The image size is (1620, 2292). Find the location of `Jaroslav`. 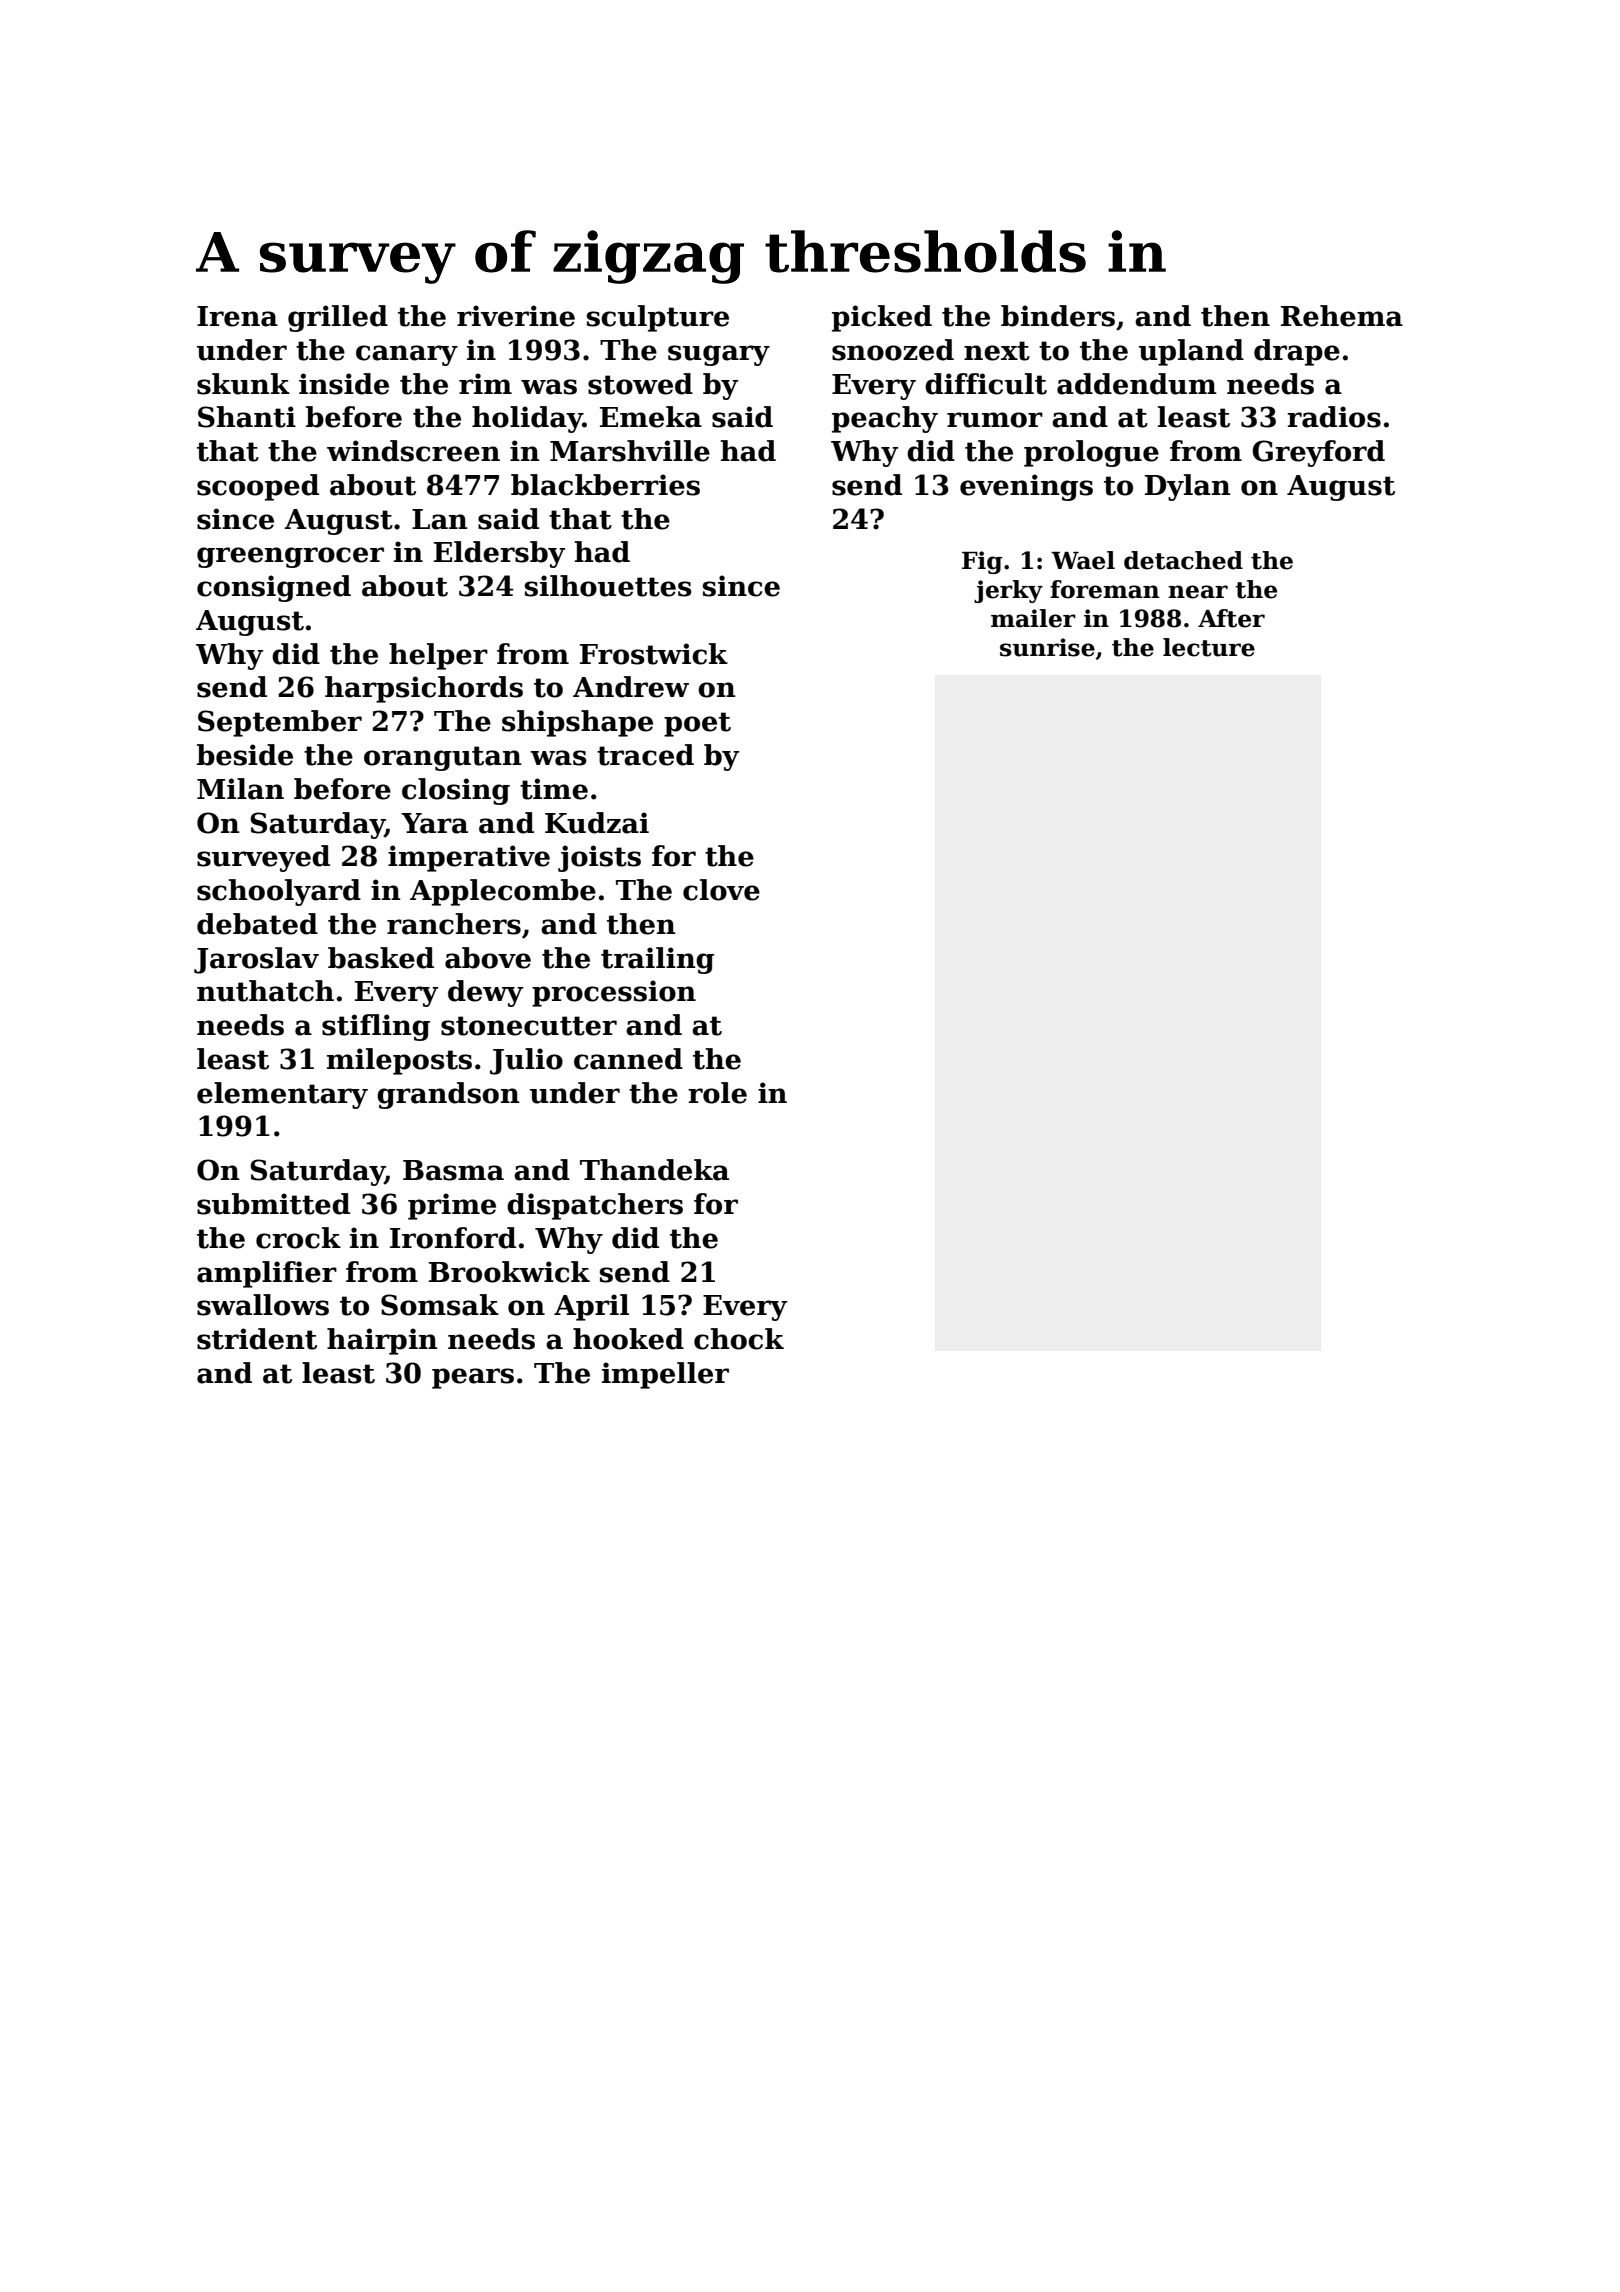

Jaroslav is located at coordinates (256, 960).
